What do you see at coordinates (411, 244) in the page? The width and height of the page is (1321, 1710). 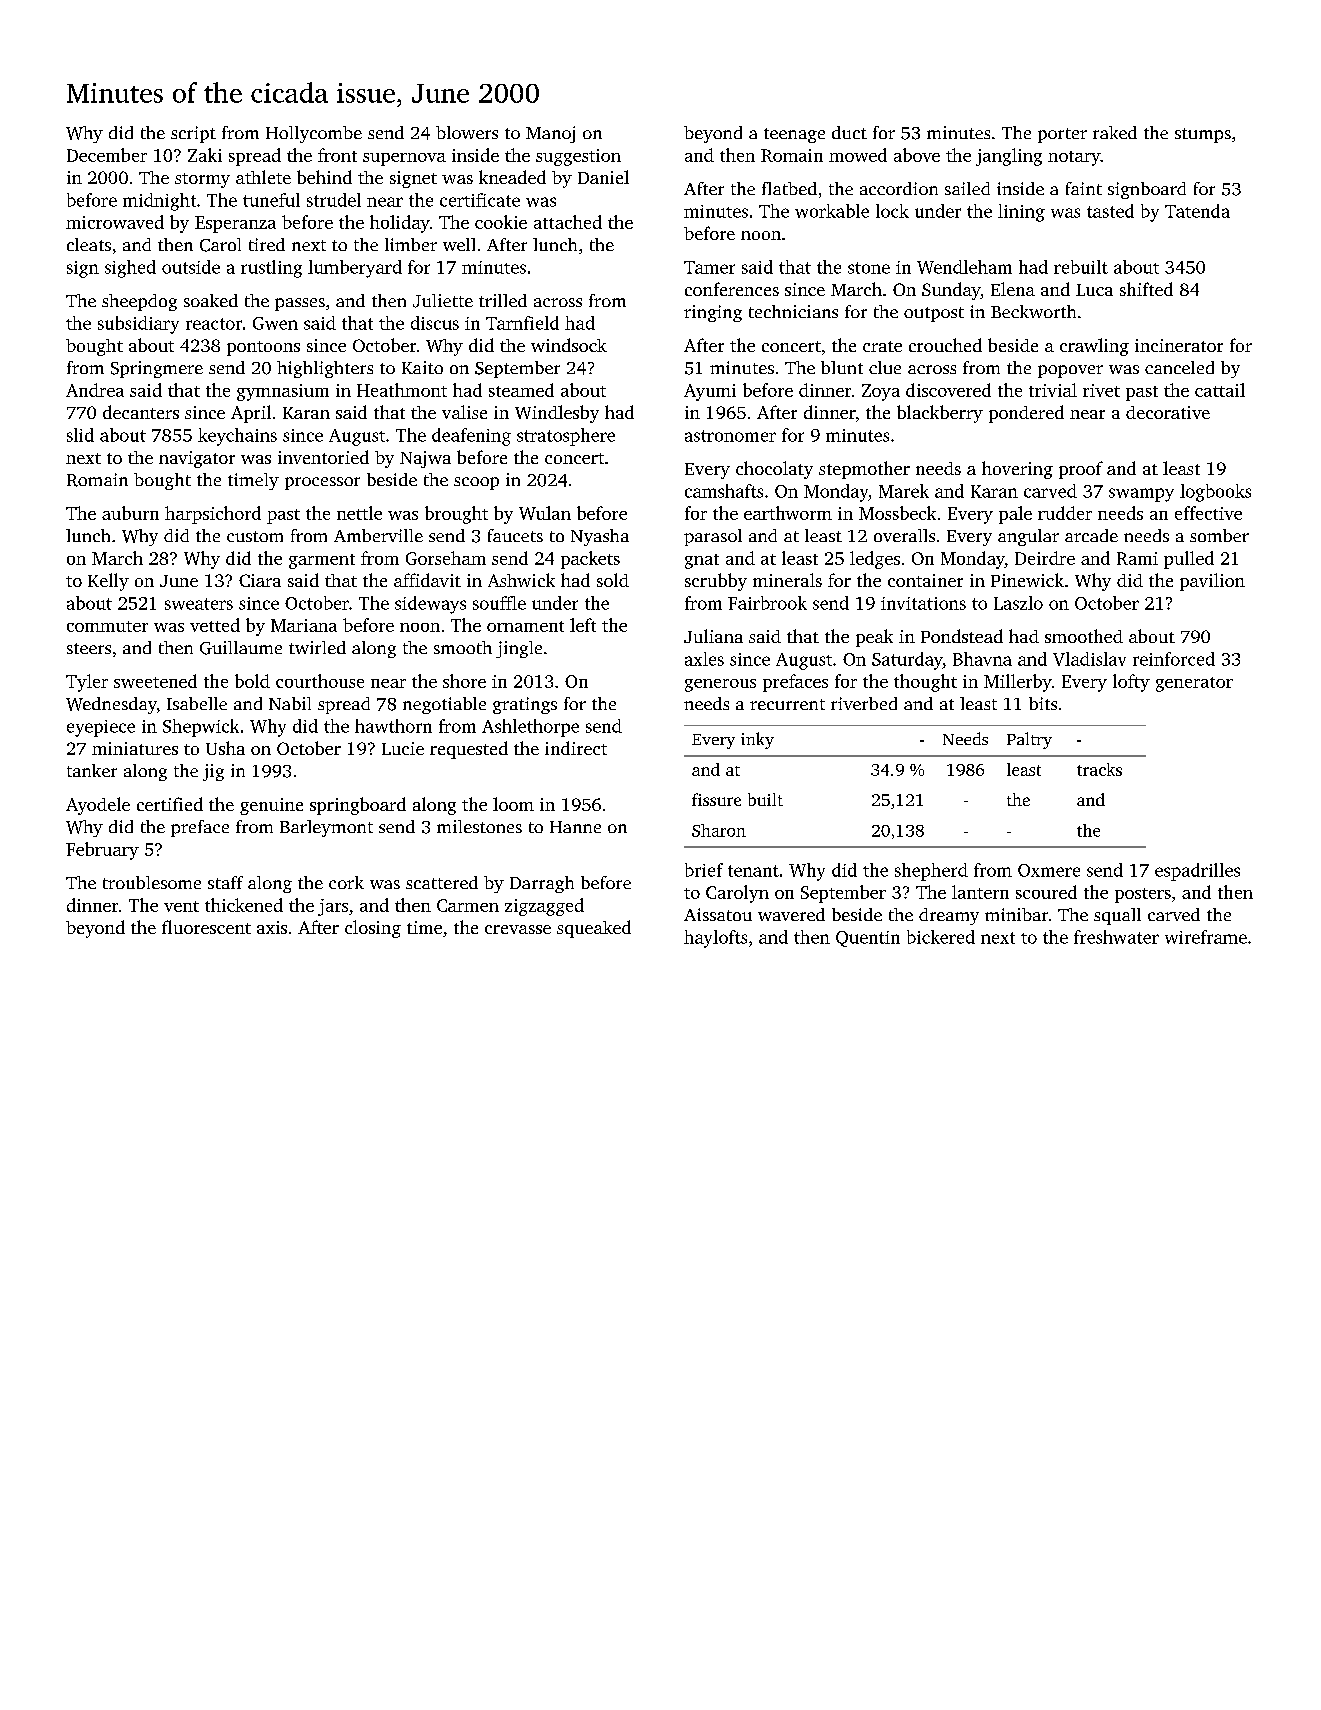 I see `limber` at bounding box center [411, 244].
